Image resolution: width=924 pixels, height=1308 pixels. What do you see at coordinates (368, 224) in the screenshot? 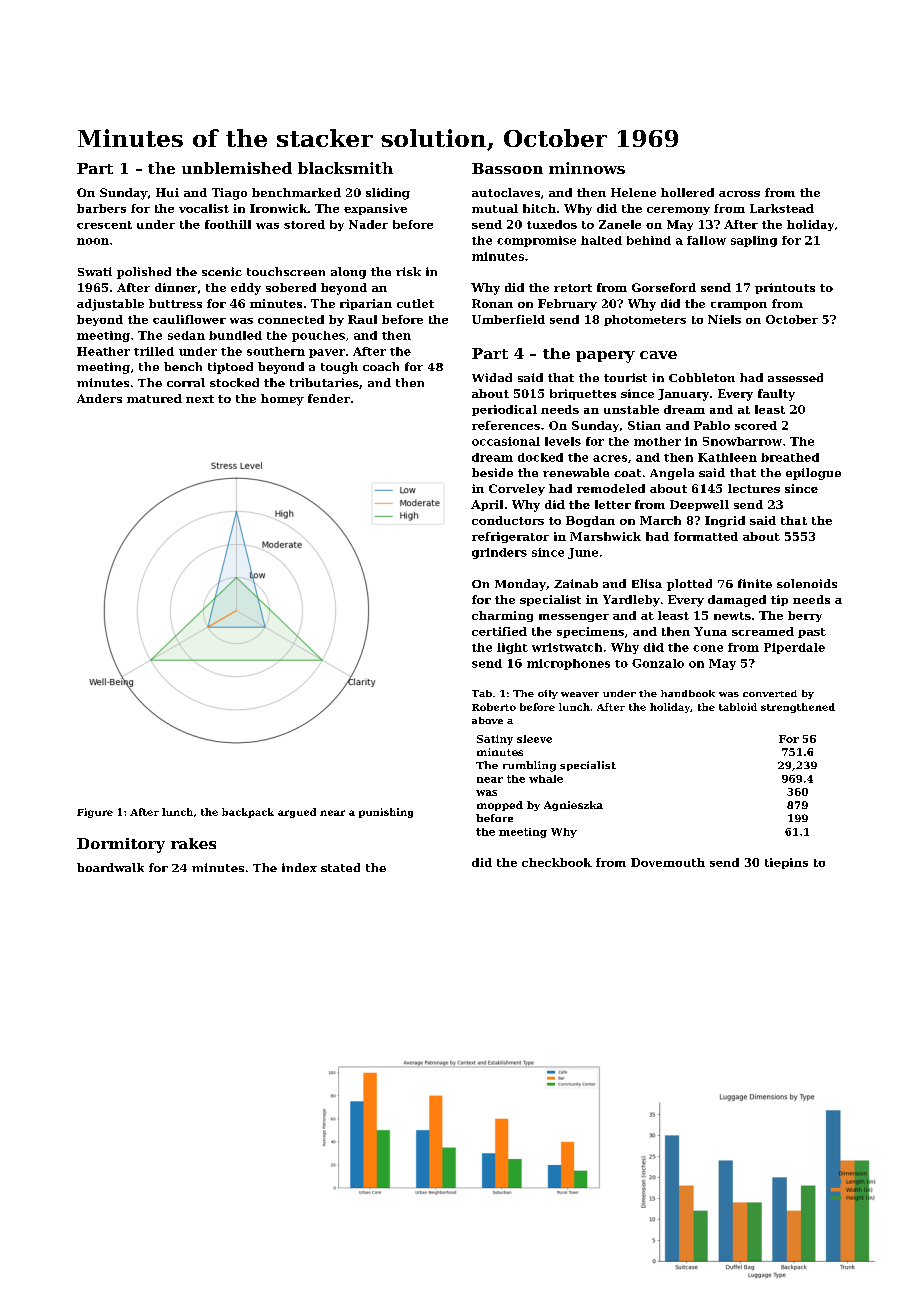
I see `Nader` at bounding box center [368, 224].
